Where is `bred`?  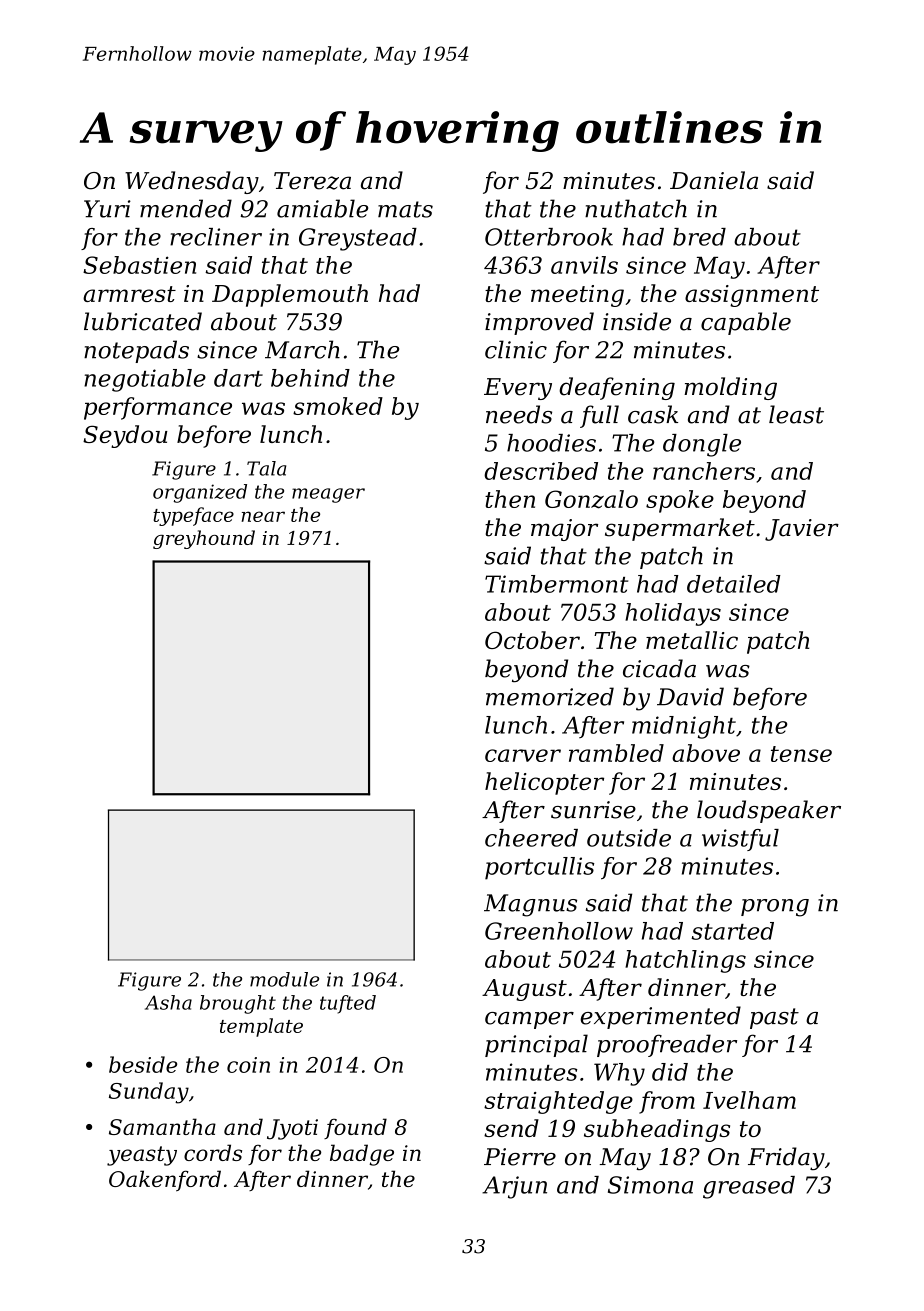
bred is located at coordinates (699, 237).
